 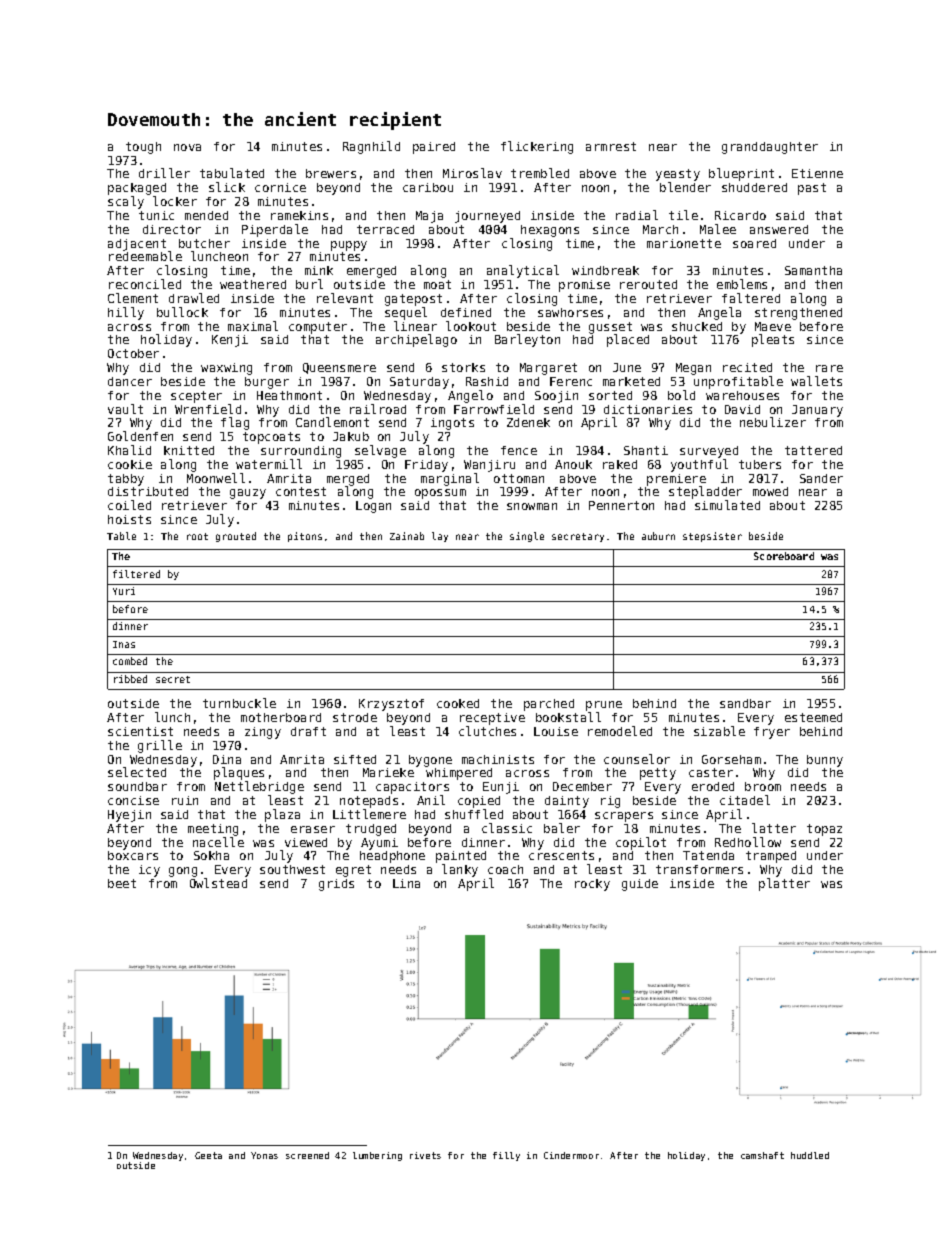 What do you see at coordinates (122, 883) in the screenshot?
I see `beet` at bounding box center [122, 883].
